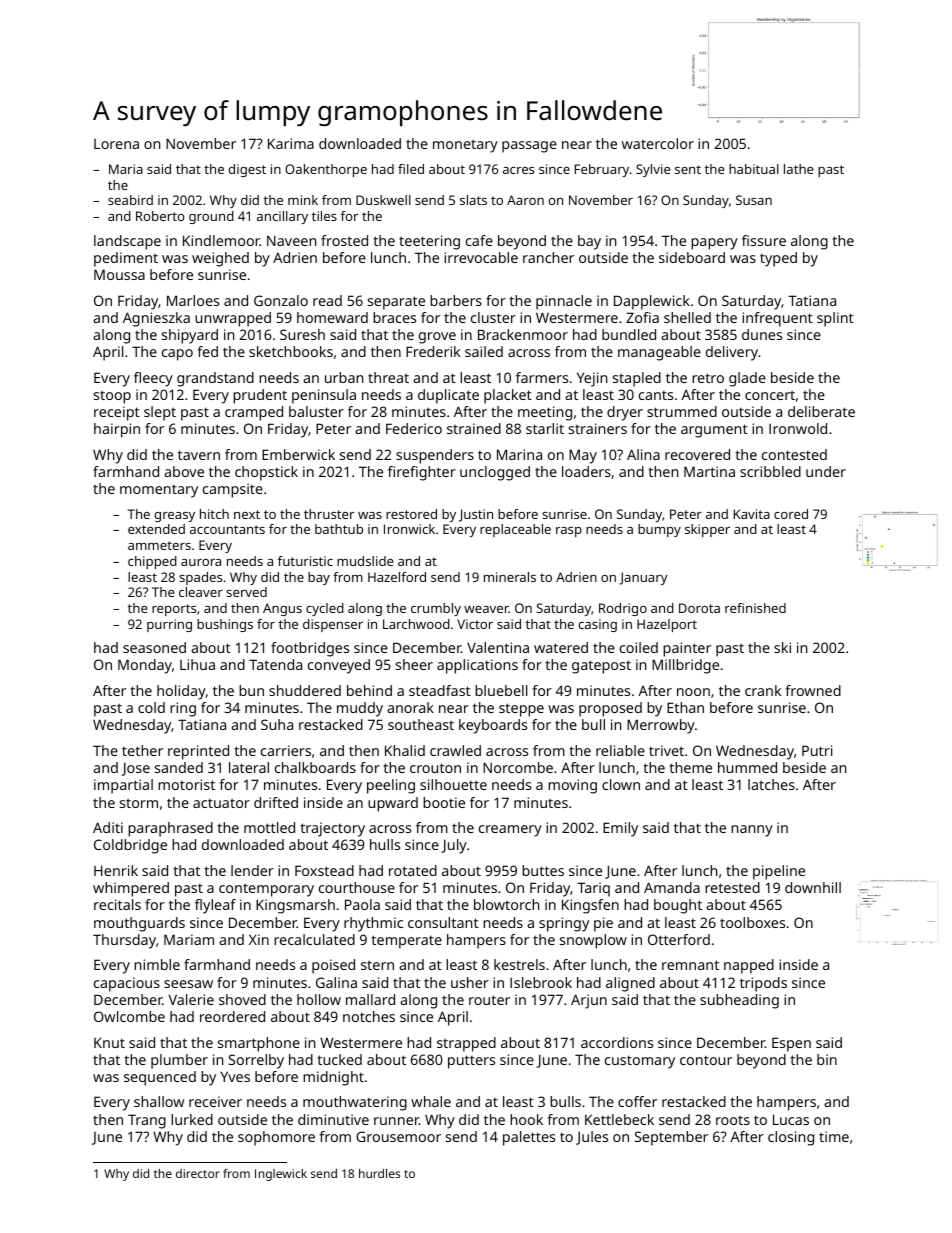 This page has width=952, height=1233. I want to click on splint, so click(835, 319).
